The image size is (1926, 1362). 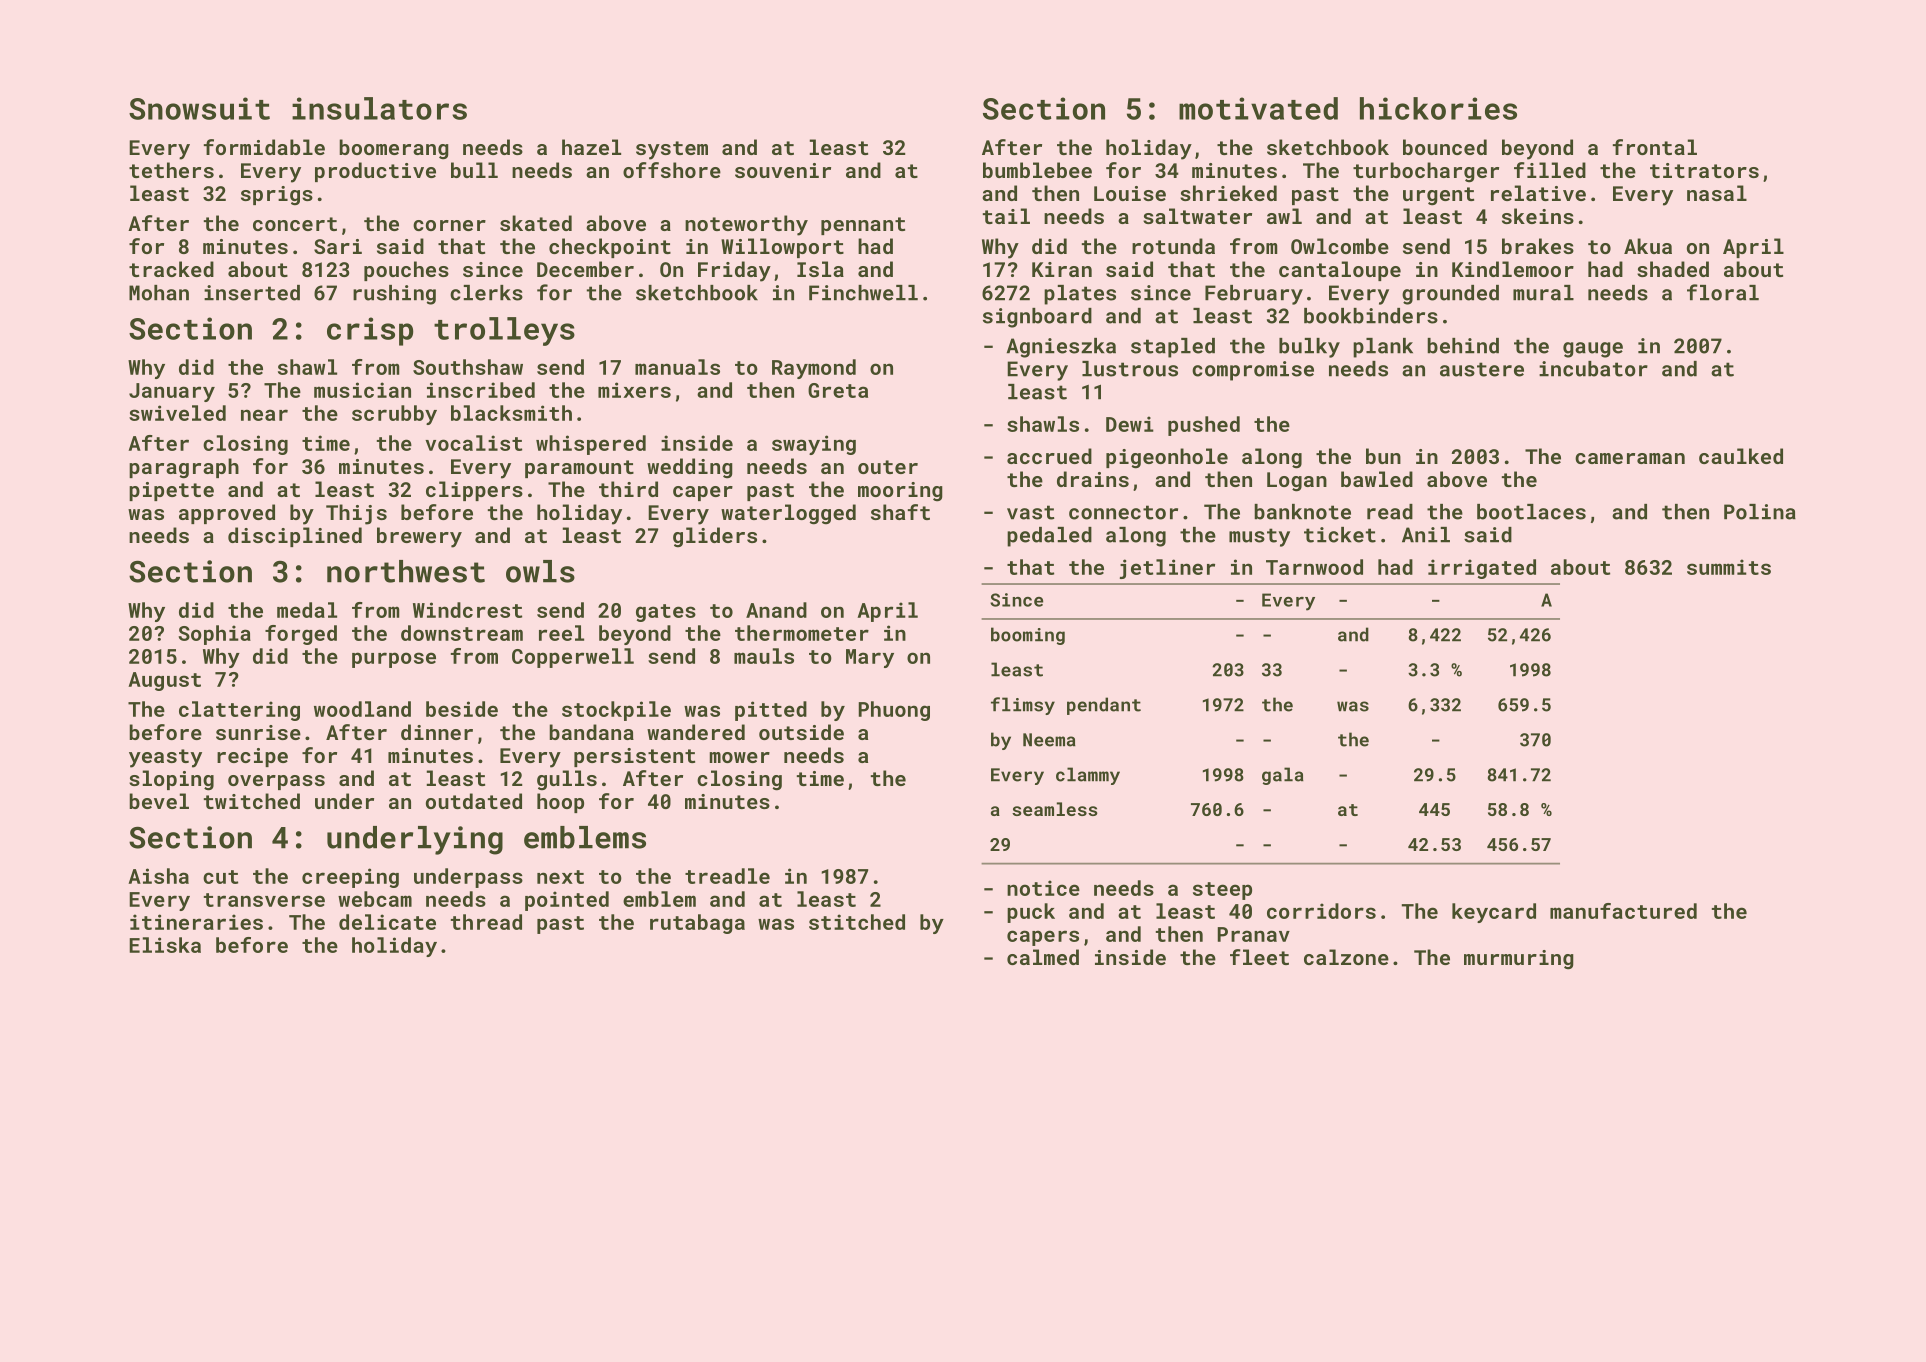 I want to click on system, so click(x=672, y=150).
